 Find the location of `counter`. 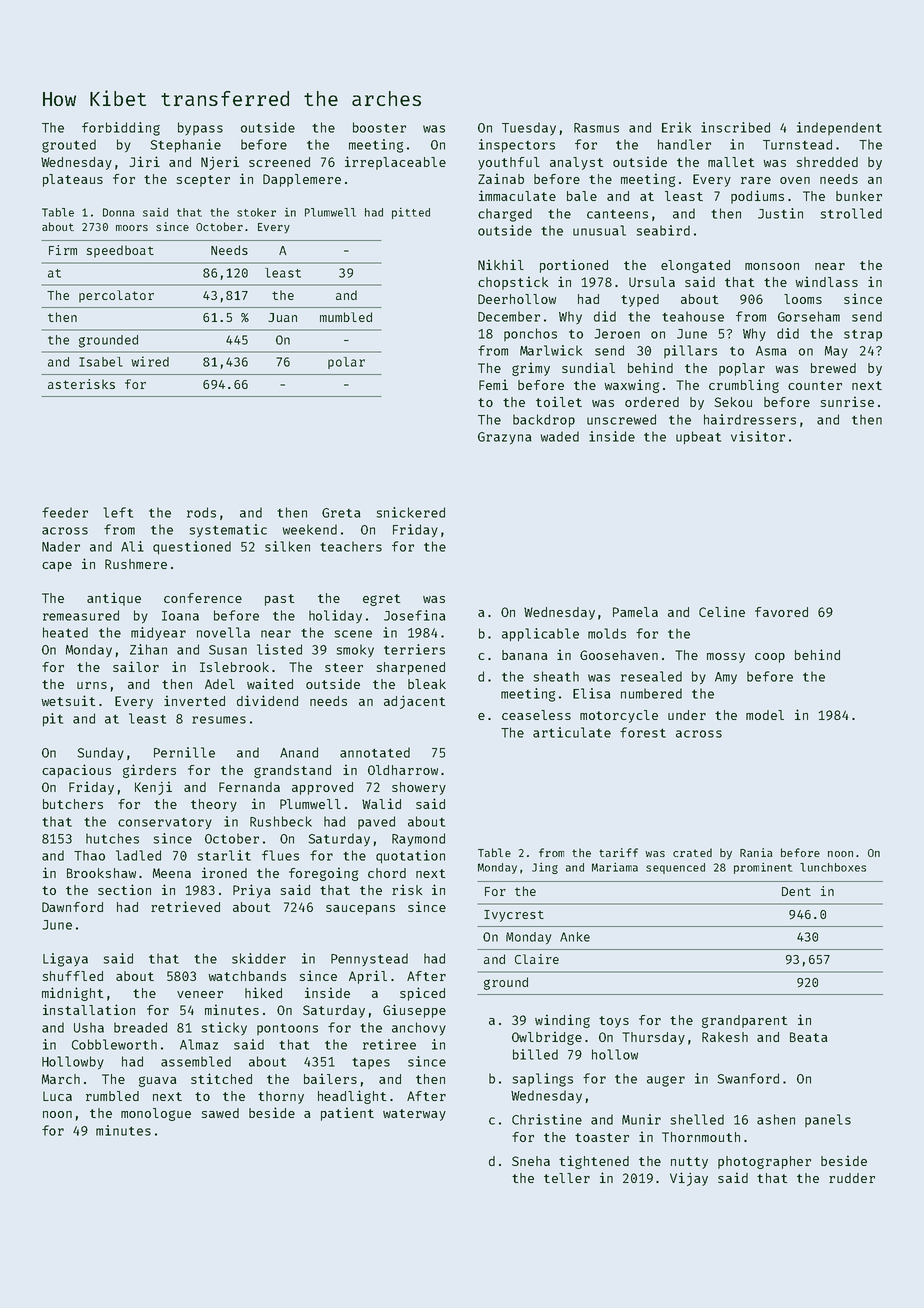

counter is located at coordinates (815, 385).
